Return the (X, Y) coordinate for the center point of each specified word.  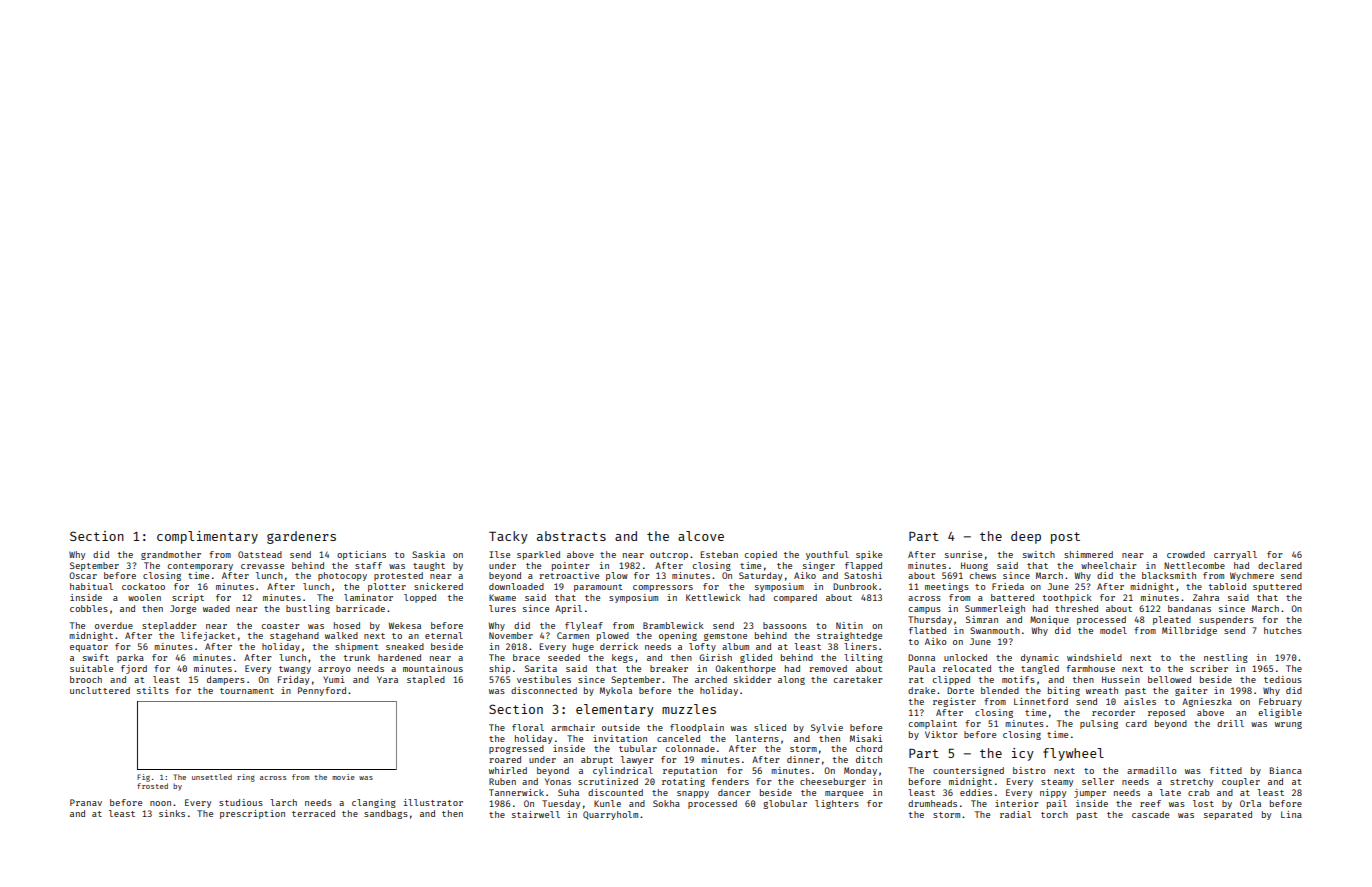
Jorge (183, 609)
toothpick (1067, 598)
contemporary (200, 567)
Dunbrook (855, 586)
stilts (153, 690)
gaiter (1191, 691)
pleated (1172, 620)
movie (343, 777)
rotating (683, 782)
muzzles (689, 709)
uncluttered (100, 690)
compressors (663, 588)
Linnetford (1041, 701)
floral (528, 727)
